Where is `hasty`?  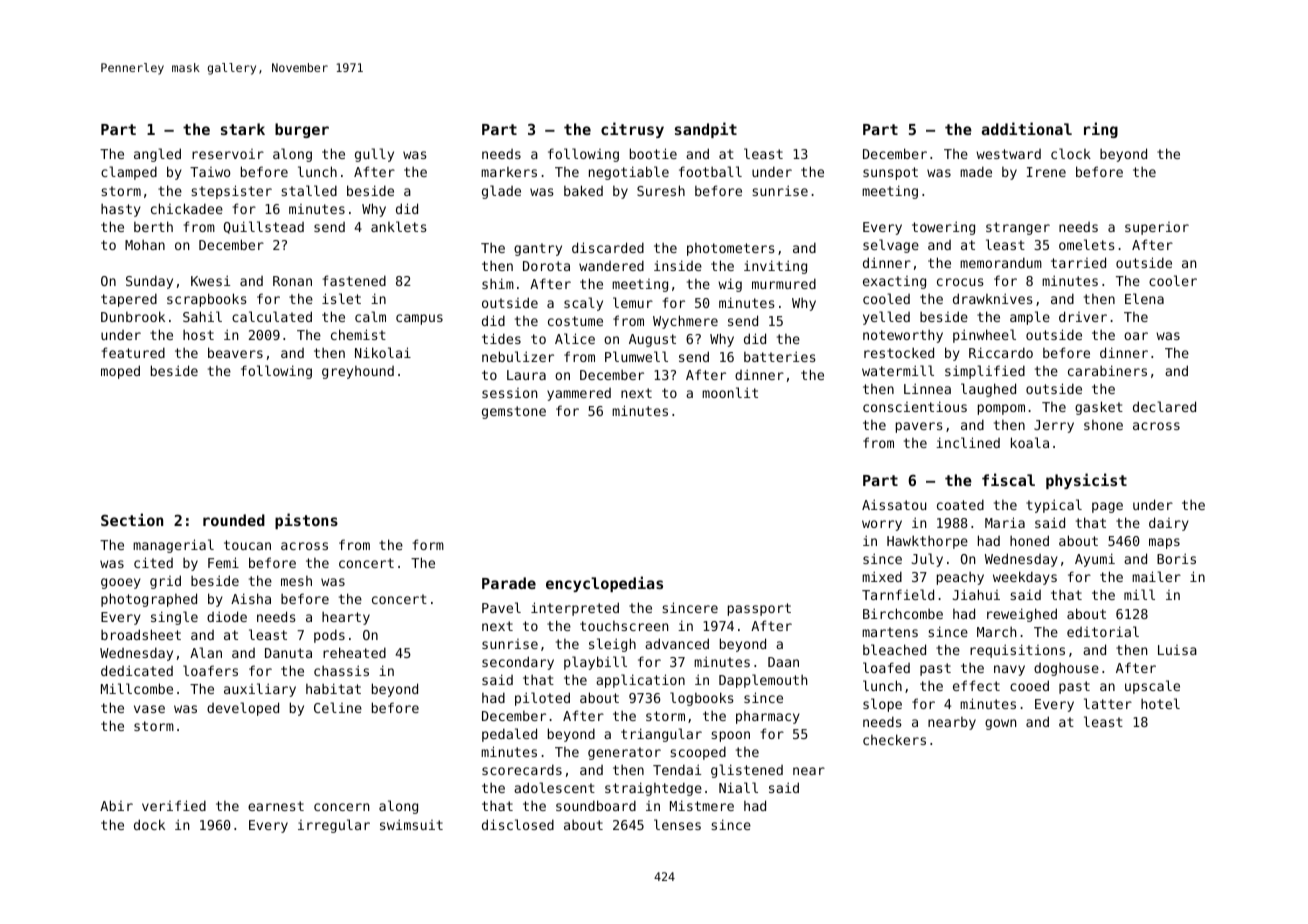
hasty is located at coordinates (121, 210).
